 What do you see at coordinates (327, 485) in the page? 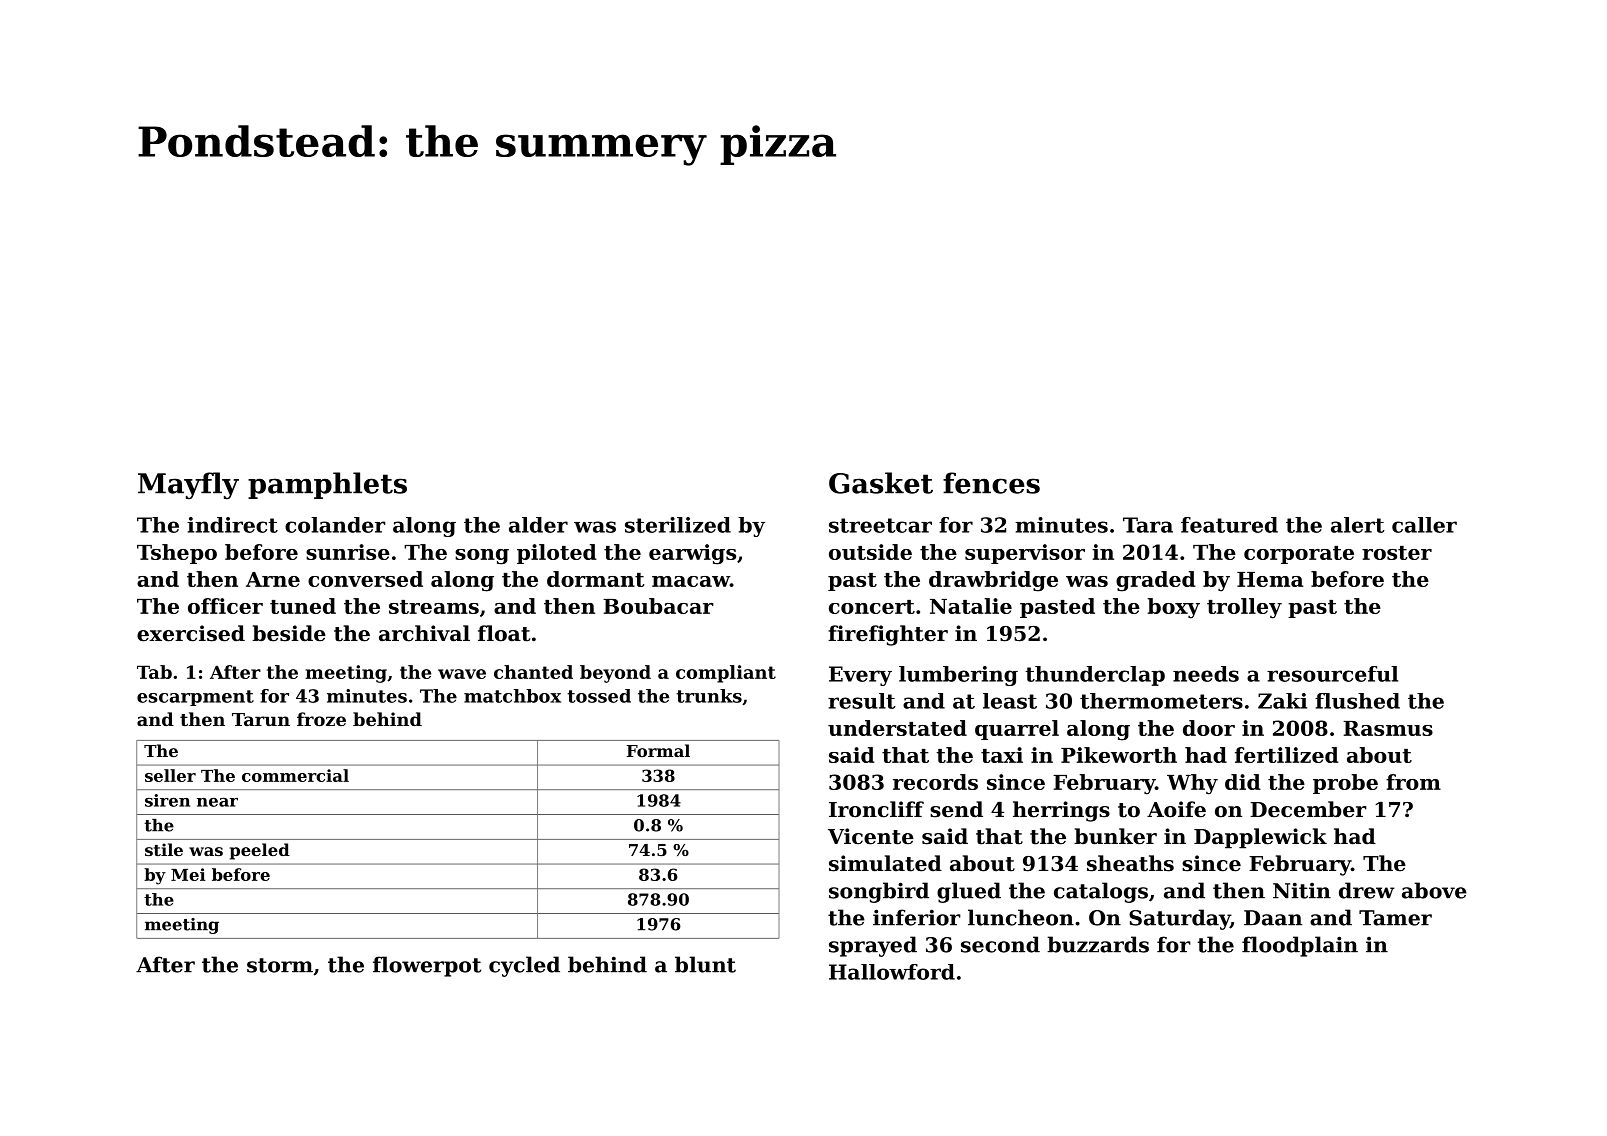
I see `pamphlets` at bounding box center [327, 485].
